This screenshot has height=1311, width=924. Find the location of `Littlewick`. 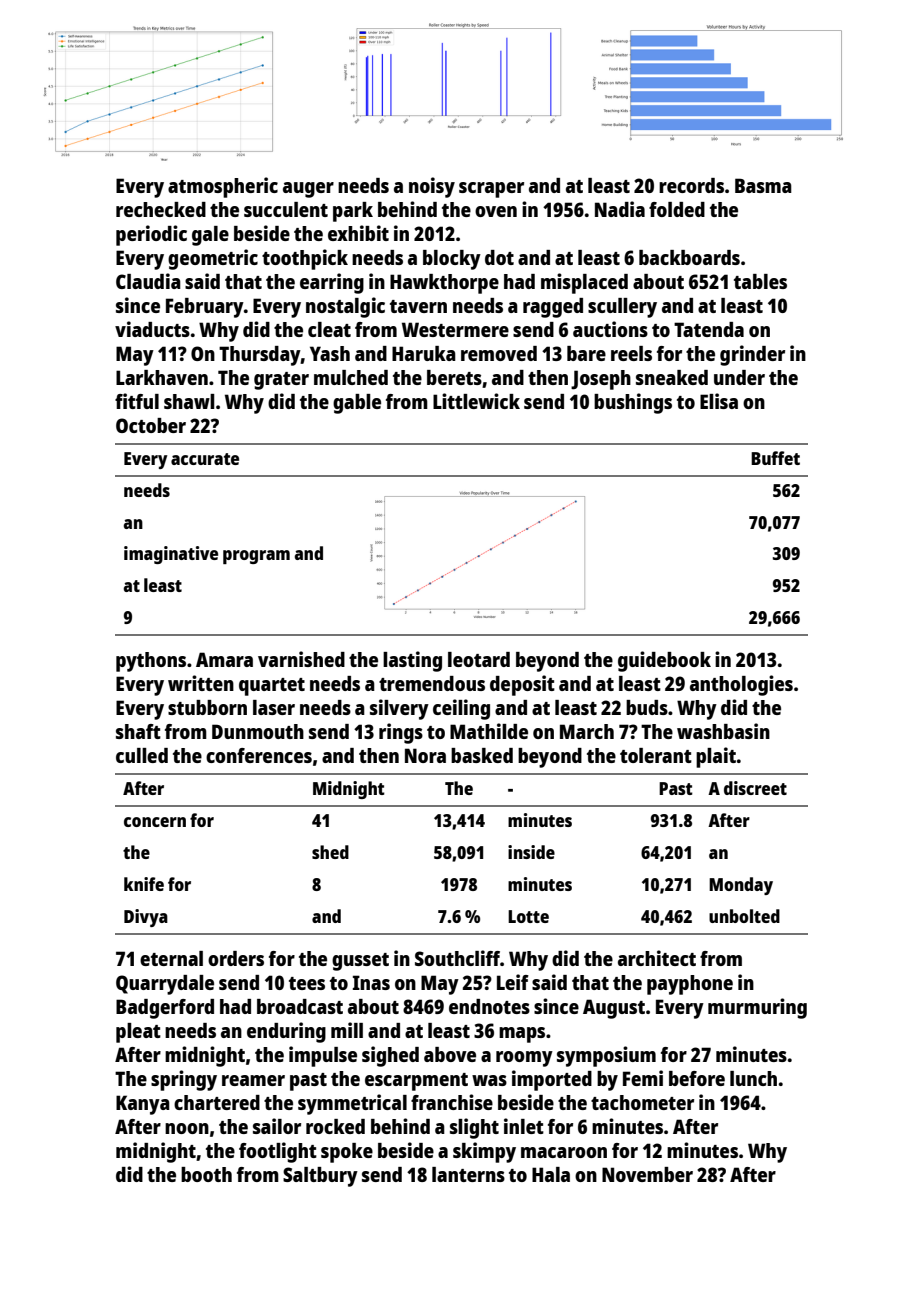

Littlewick is located at coordinates (476, 401).
